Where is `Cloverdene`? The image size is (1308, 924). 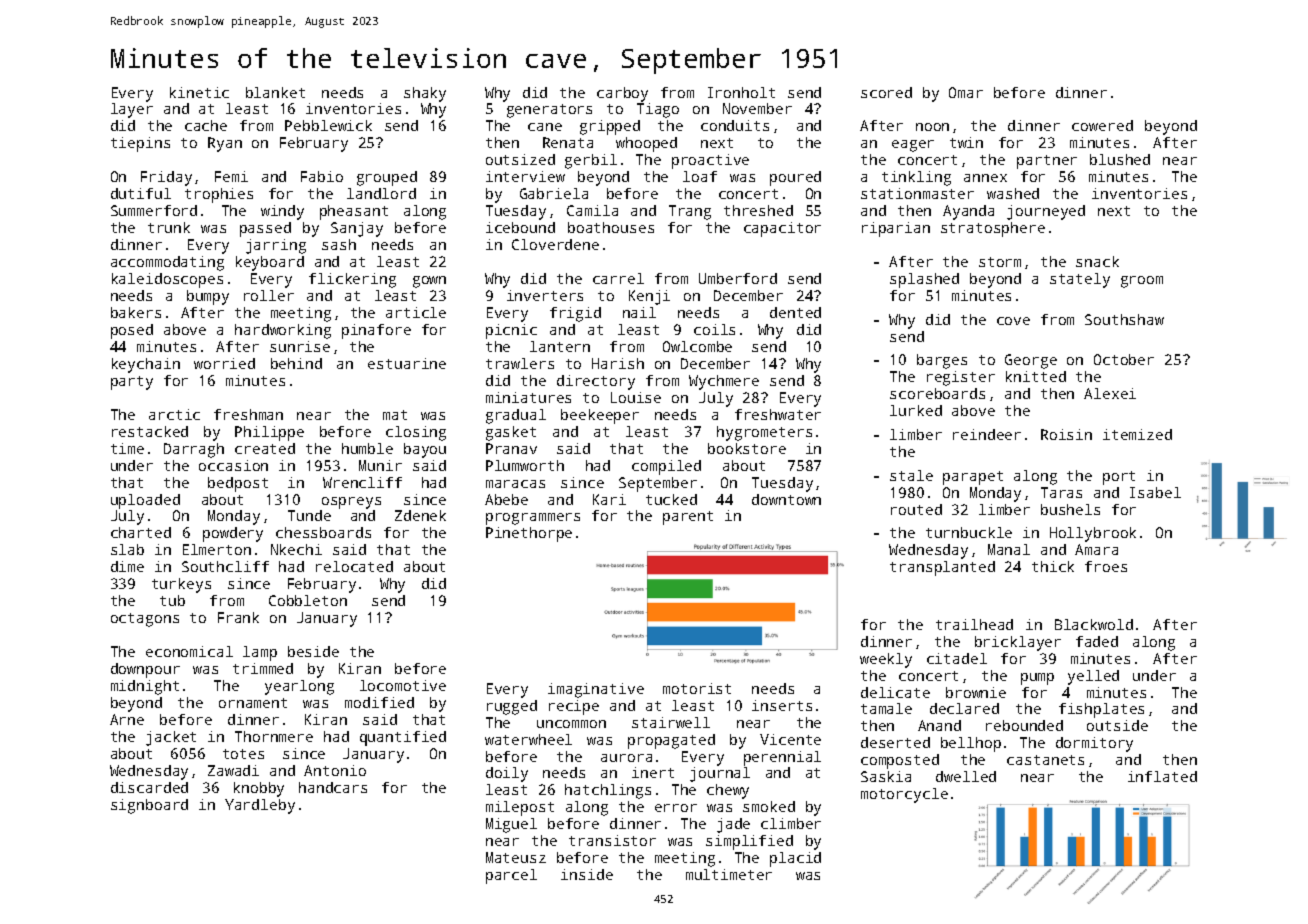
Cloverdene is located at coordinates (555, 244).
